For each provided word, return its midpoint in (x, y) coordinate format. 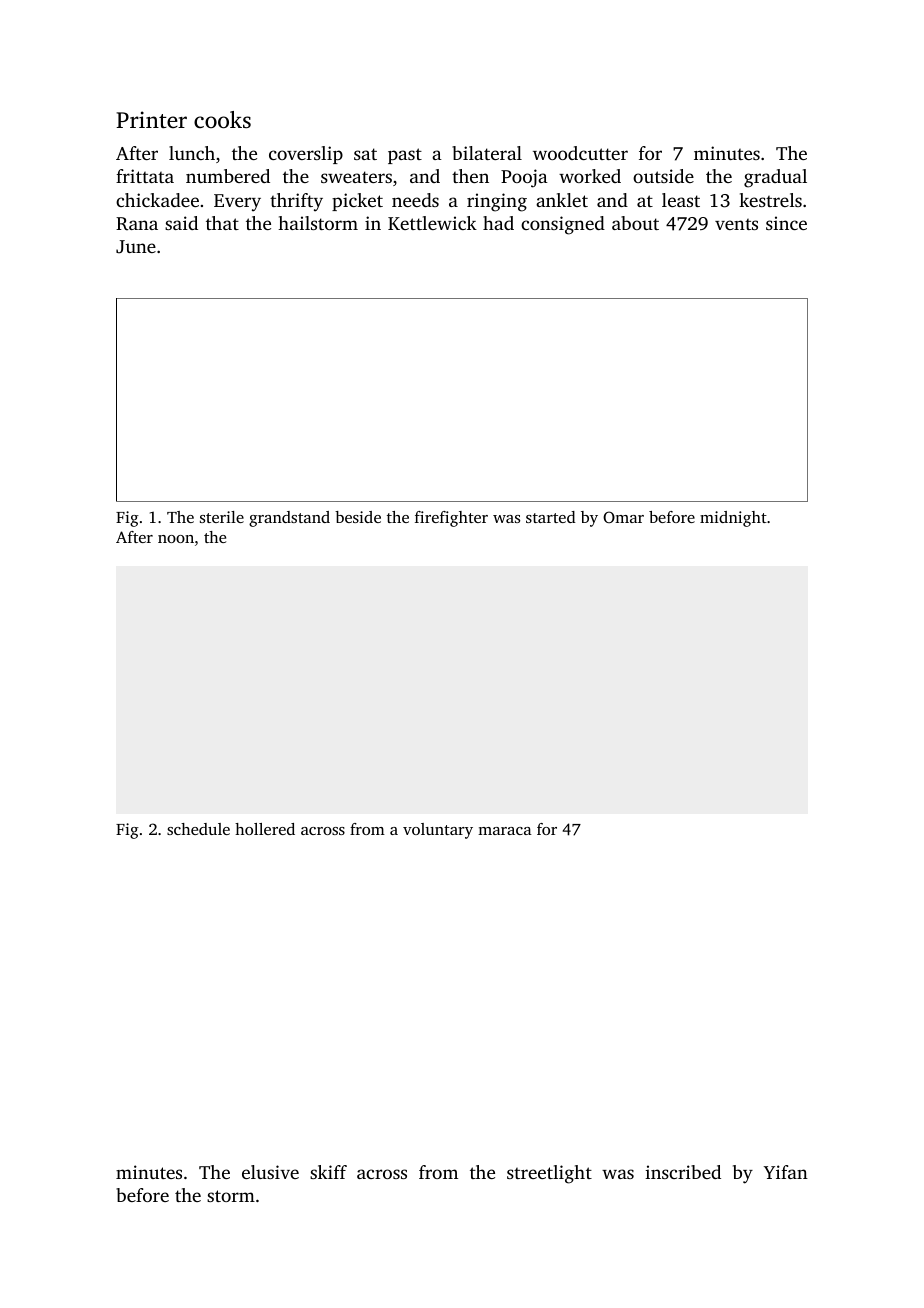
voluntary (438, 831)
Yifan (786, 1172)
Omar (623, 517)
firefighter (451, 519)
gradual (775, 178)
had (498, 223)
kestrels (770, 200)
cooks (222, 120)
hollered (265, 829)
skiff (328, 1172)
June (136, 247)
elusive (270, 1172)
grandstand (289, 519)
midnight (733, 519)
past (405, 156)
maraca (505, 831)
